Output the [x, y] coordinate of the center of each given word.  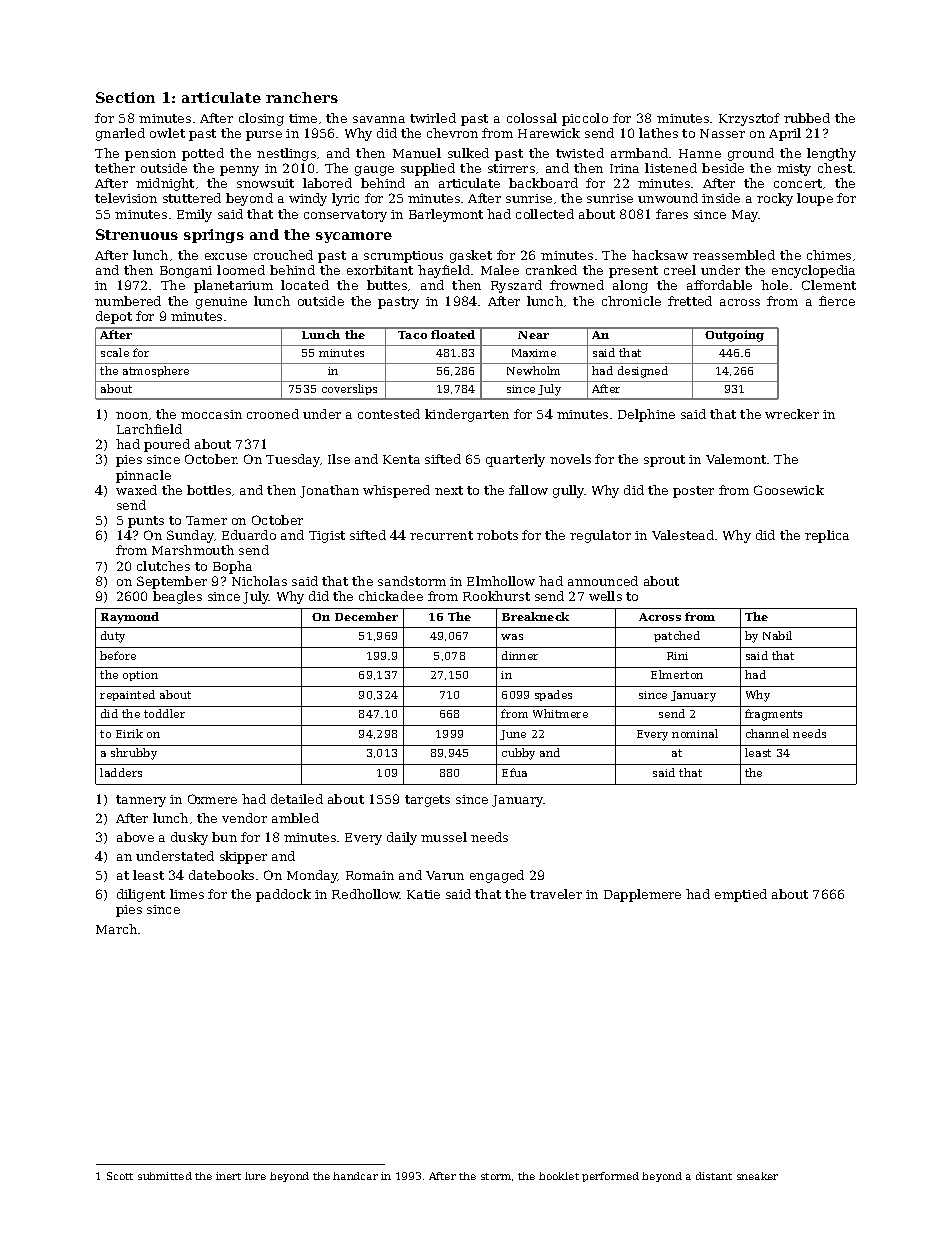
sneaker [757, 1176]
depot [114, 317]
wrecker [792, 414]
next [449, 490]
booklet [559, 1176]
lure [255, 1176]
